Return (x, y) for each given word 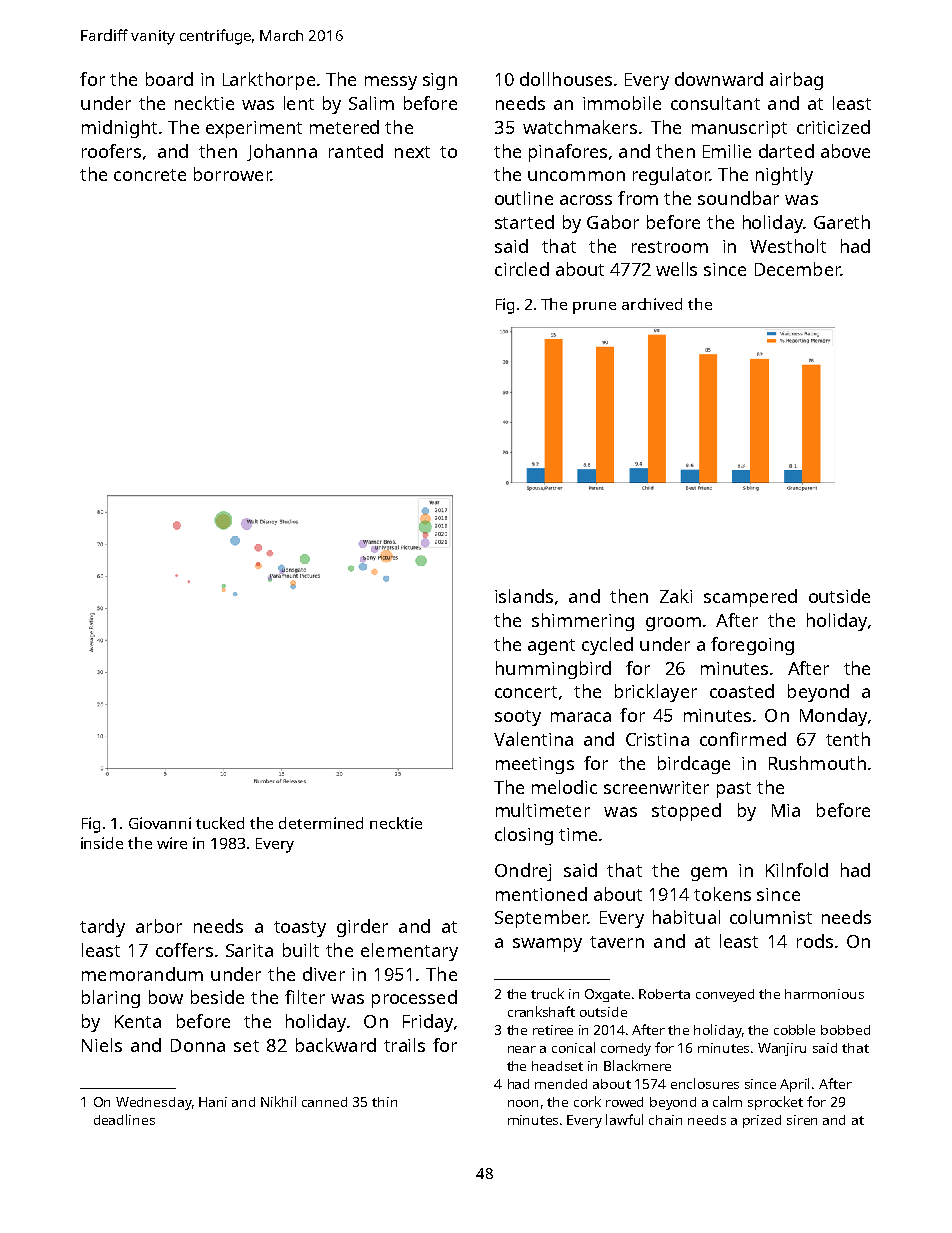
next (412, 152)
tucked (220, 823)
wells (676, 269)
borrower (232, 174)
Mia (786, 810)
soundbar (738, 198)
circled (522, 269)
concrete (150, 175)
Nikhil (278, 1101)
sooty (518, 718)
